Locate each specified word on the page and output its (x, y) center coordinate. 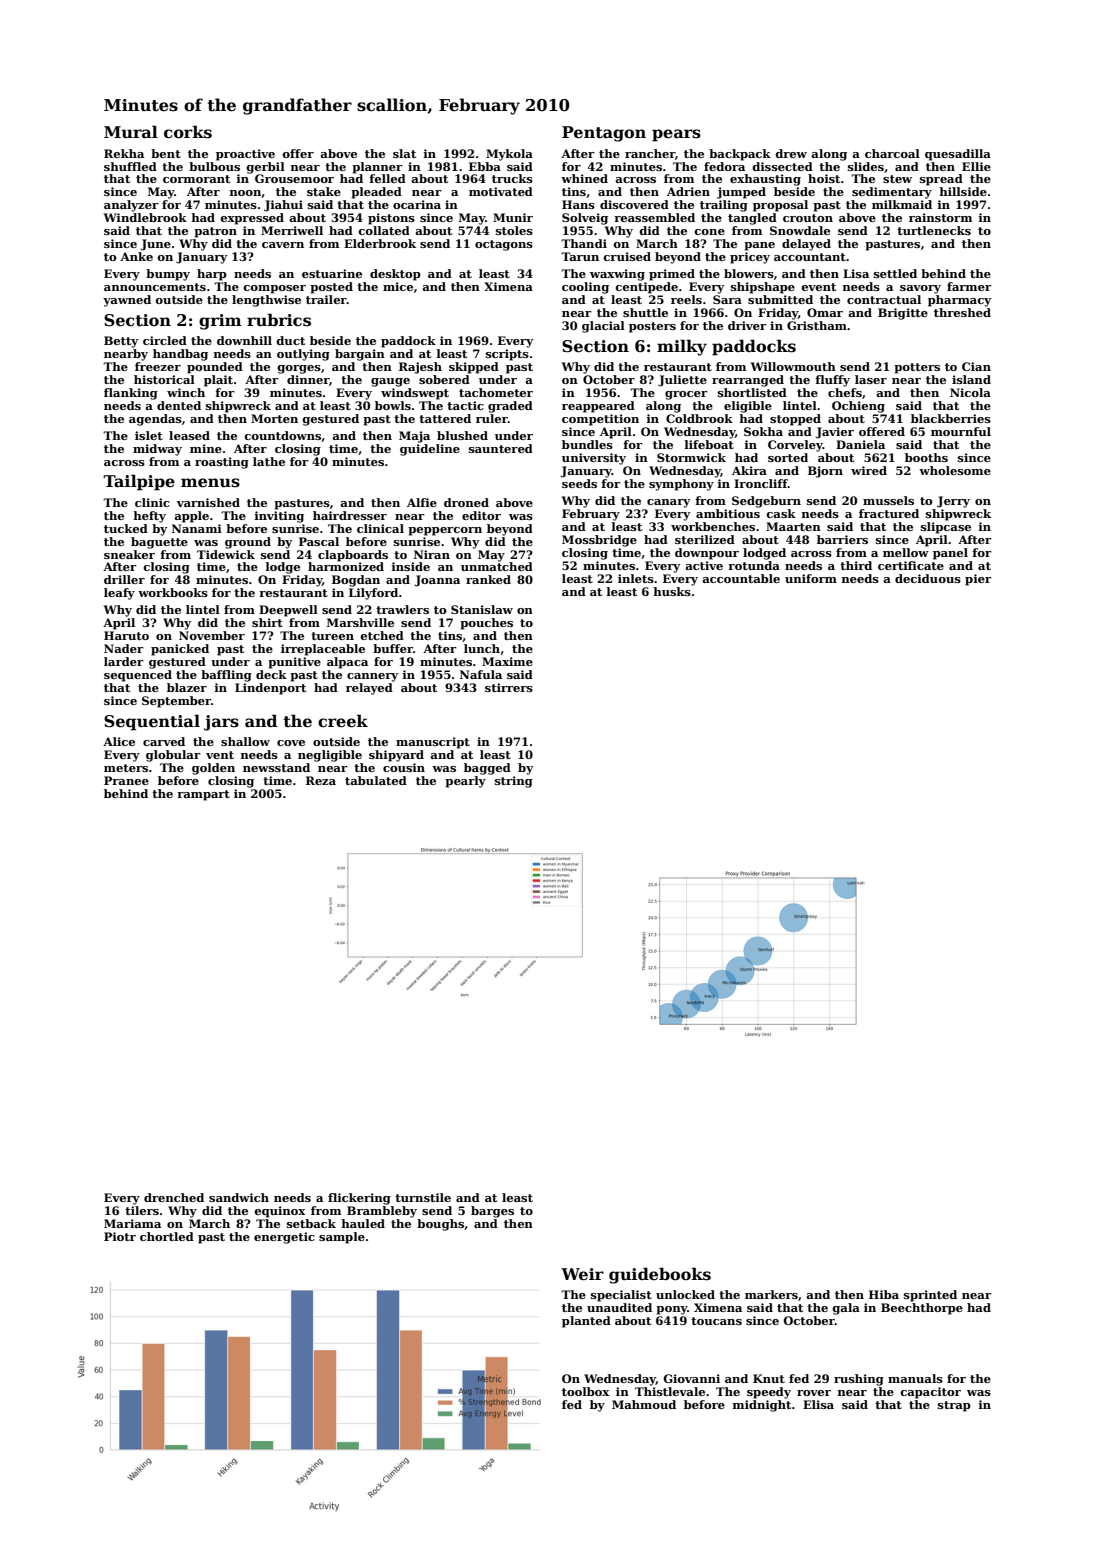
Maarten (793, 526)
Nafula (481, 674)
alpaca (347, 663)
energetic (284, 1238)
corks (188, 132)
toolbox (585, 1391)
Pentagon (604, 134)
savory (920, 289)
